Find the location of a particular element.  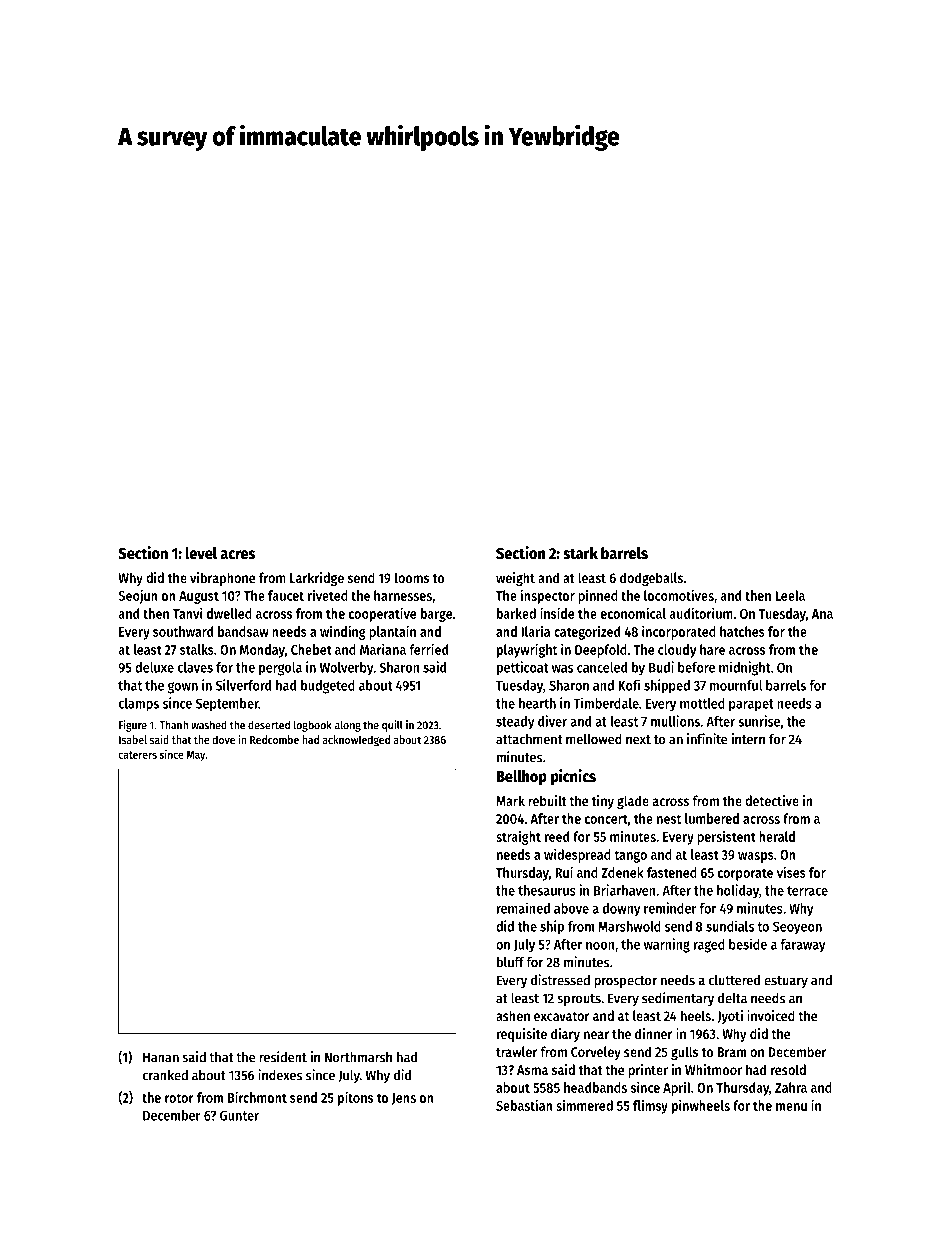

level is located at coordinates (201, 553).
